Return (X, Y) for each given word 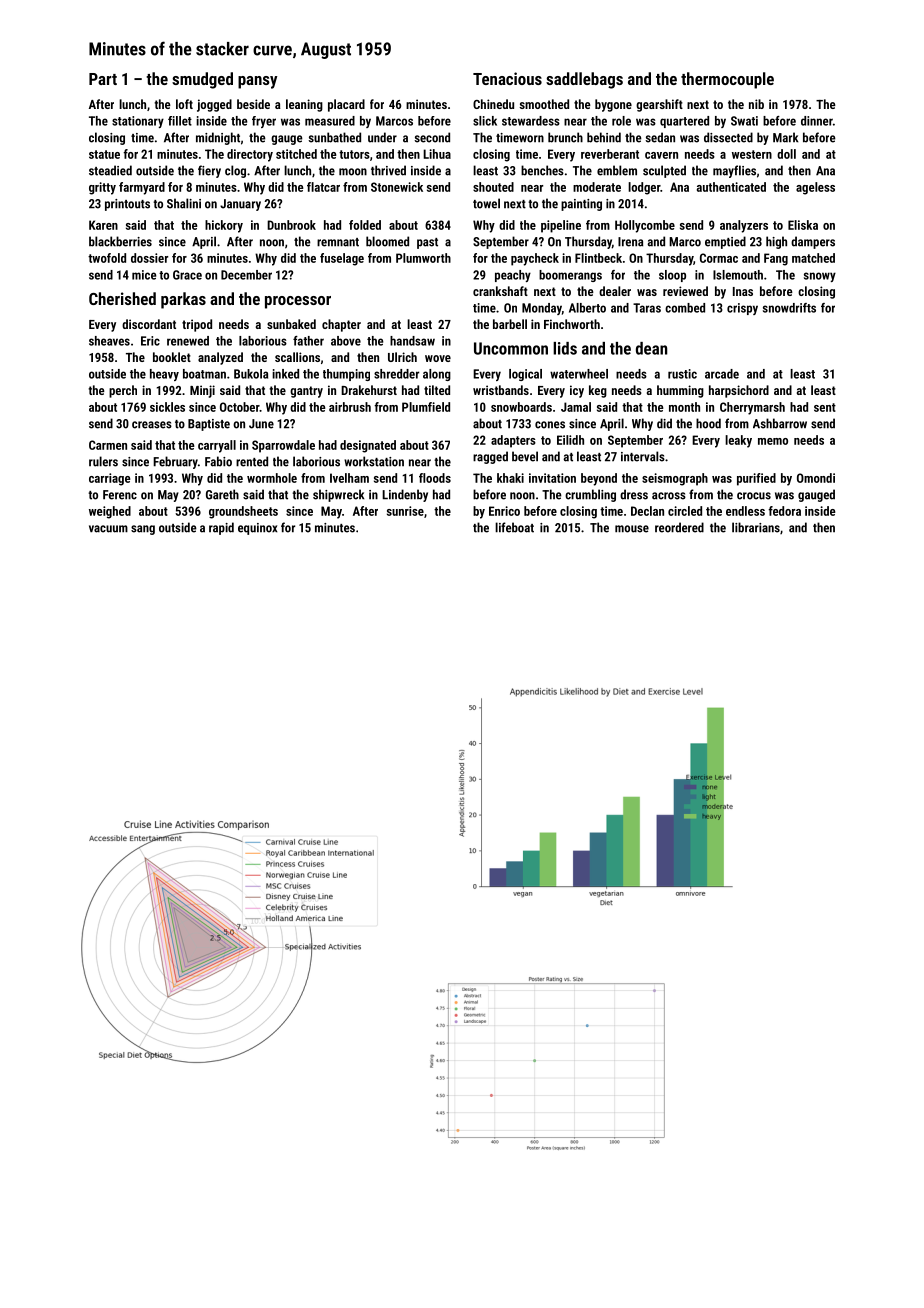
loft (184, 104)
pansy (257, 82)
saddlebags (584, 80)
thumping (346, 375)
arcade (722, 374)
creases (152, 425)
